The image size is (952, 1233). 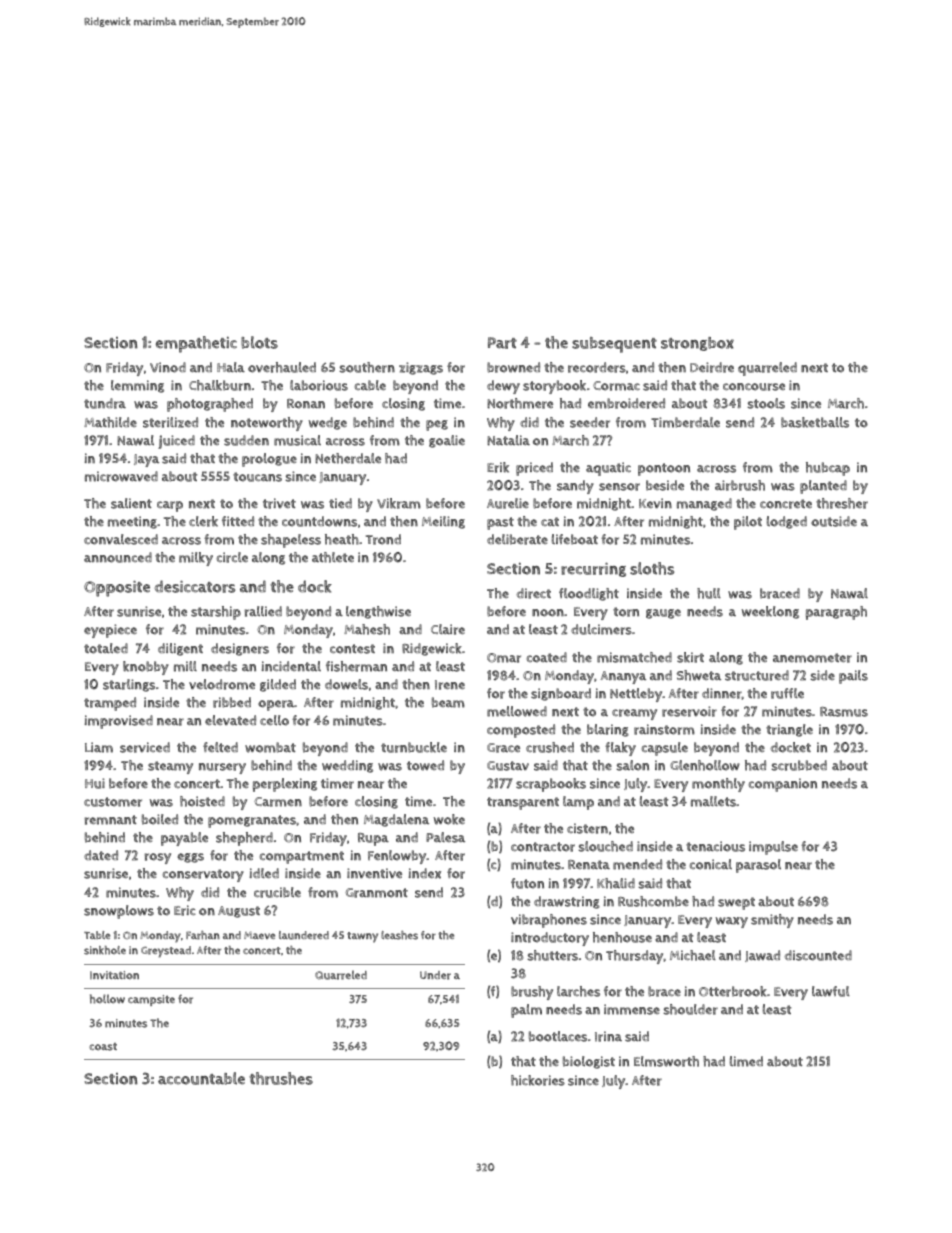 I want to click on velodrome, so click(x=222, y=684).
